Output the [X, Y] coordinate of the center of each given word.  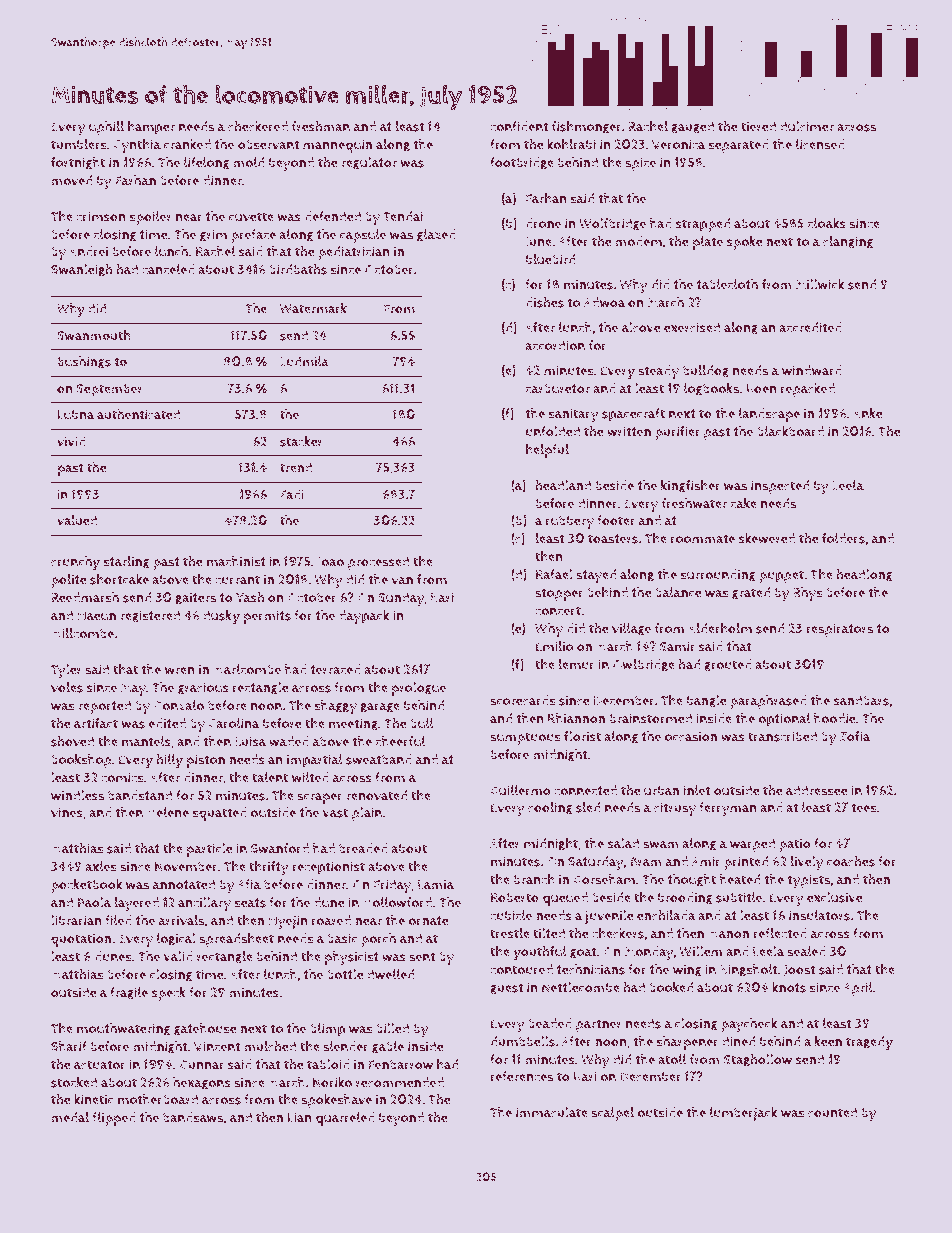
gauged [692, 127]
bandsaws [193, 1117]
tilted [549, 933]
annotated [184, 884]
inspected [780, 487]
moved [71, 180]
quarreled [345, 1119]
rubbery [570, 522]
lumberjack [743, 1114]
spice [640, 164]
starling [126, 562]
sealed [806, 951]
